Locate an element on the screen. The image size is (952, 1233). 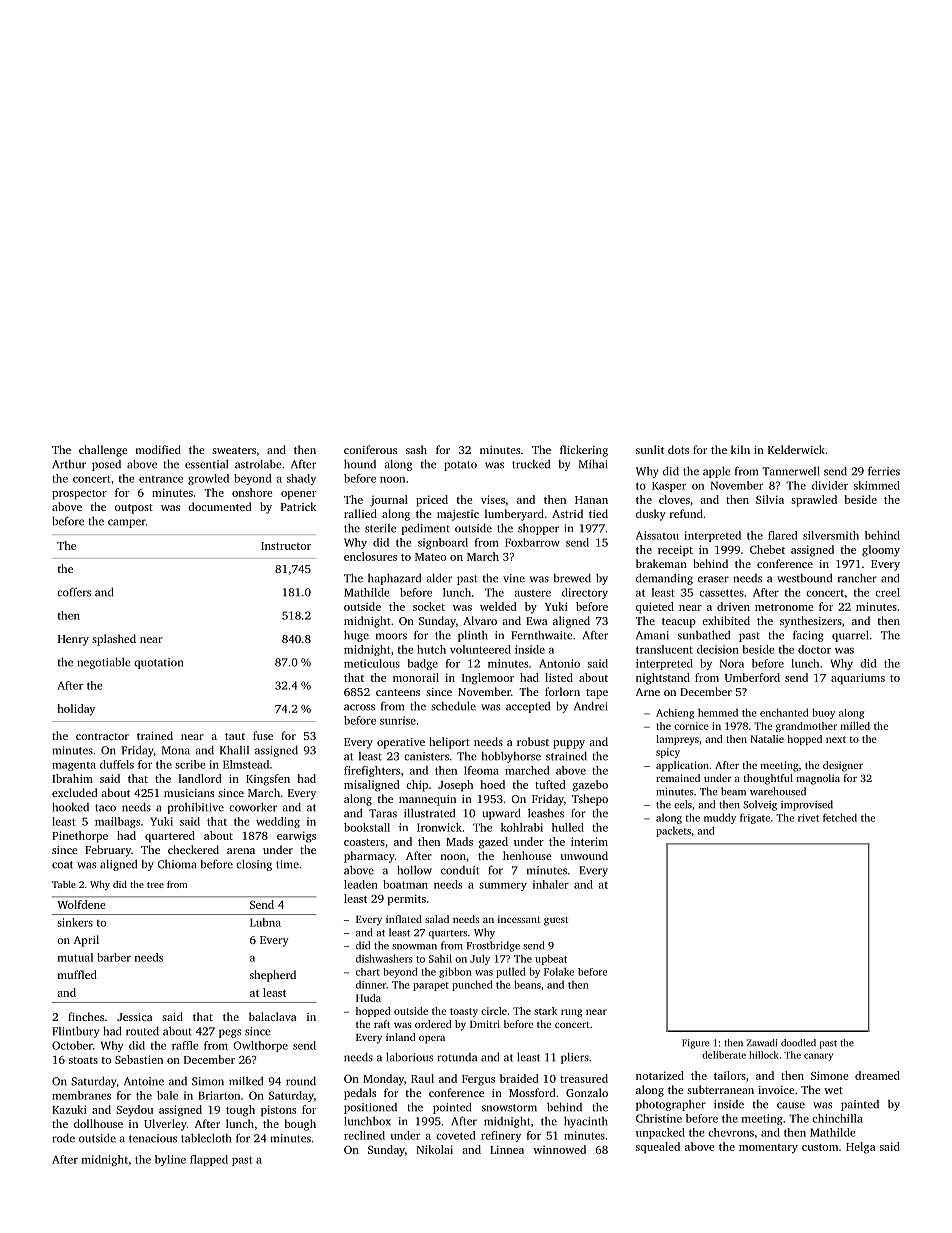
milked is located at coordinates (246, 1081).
